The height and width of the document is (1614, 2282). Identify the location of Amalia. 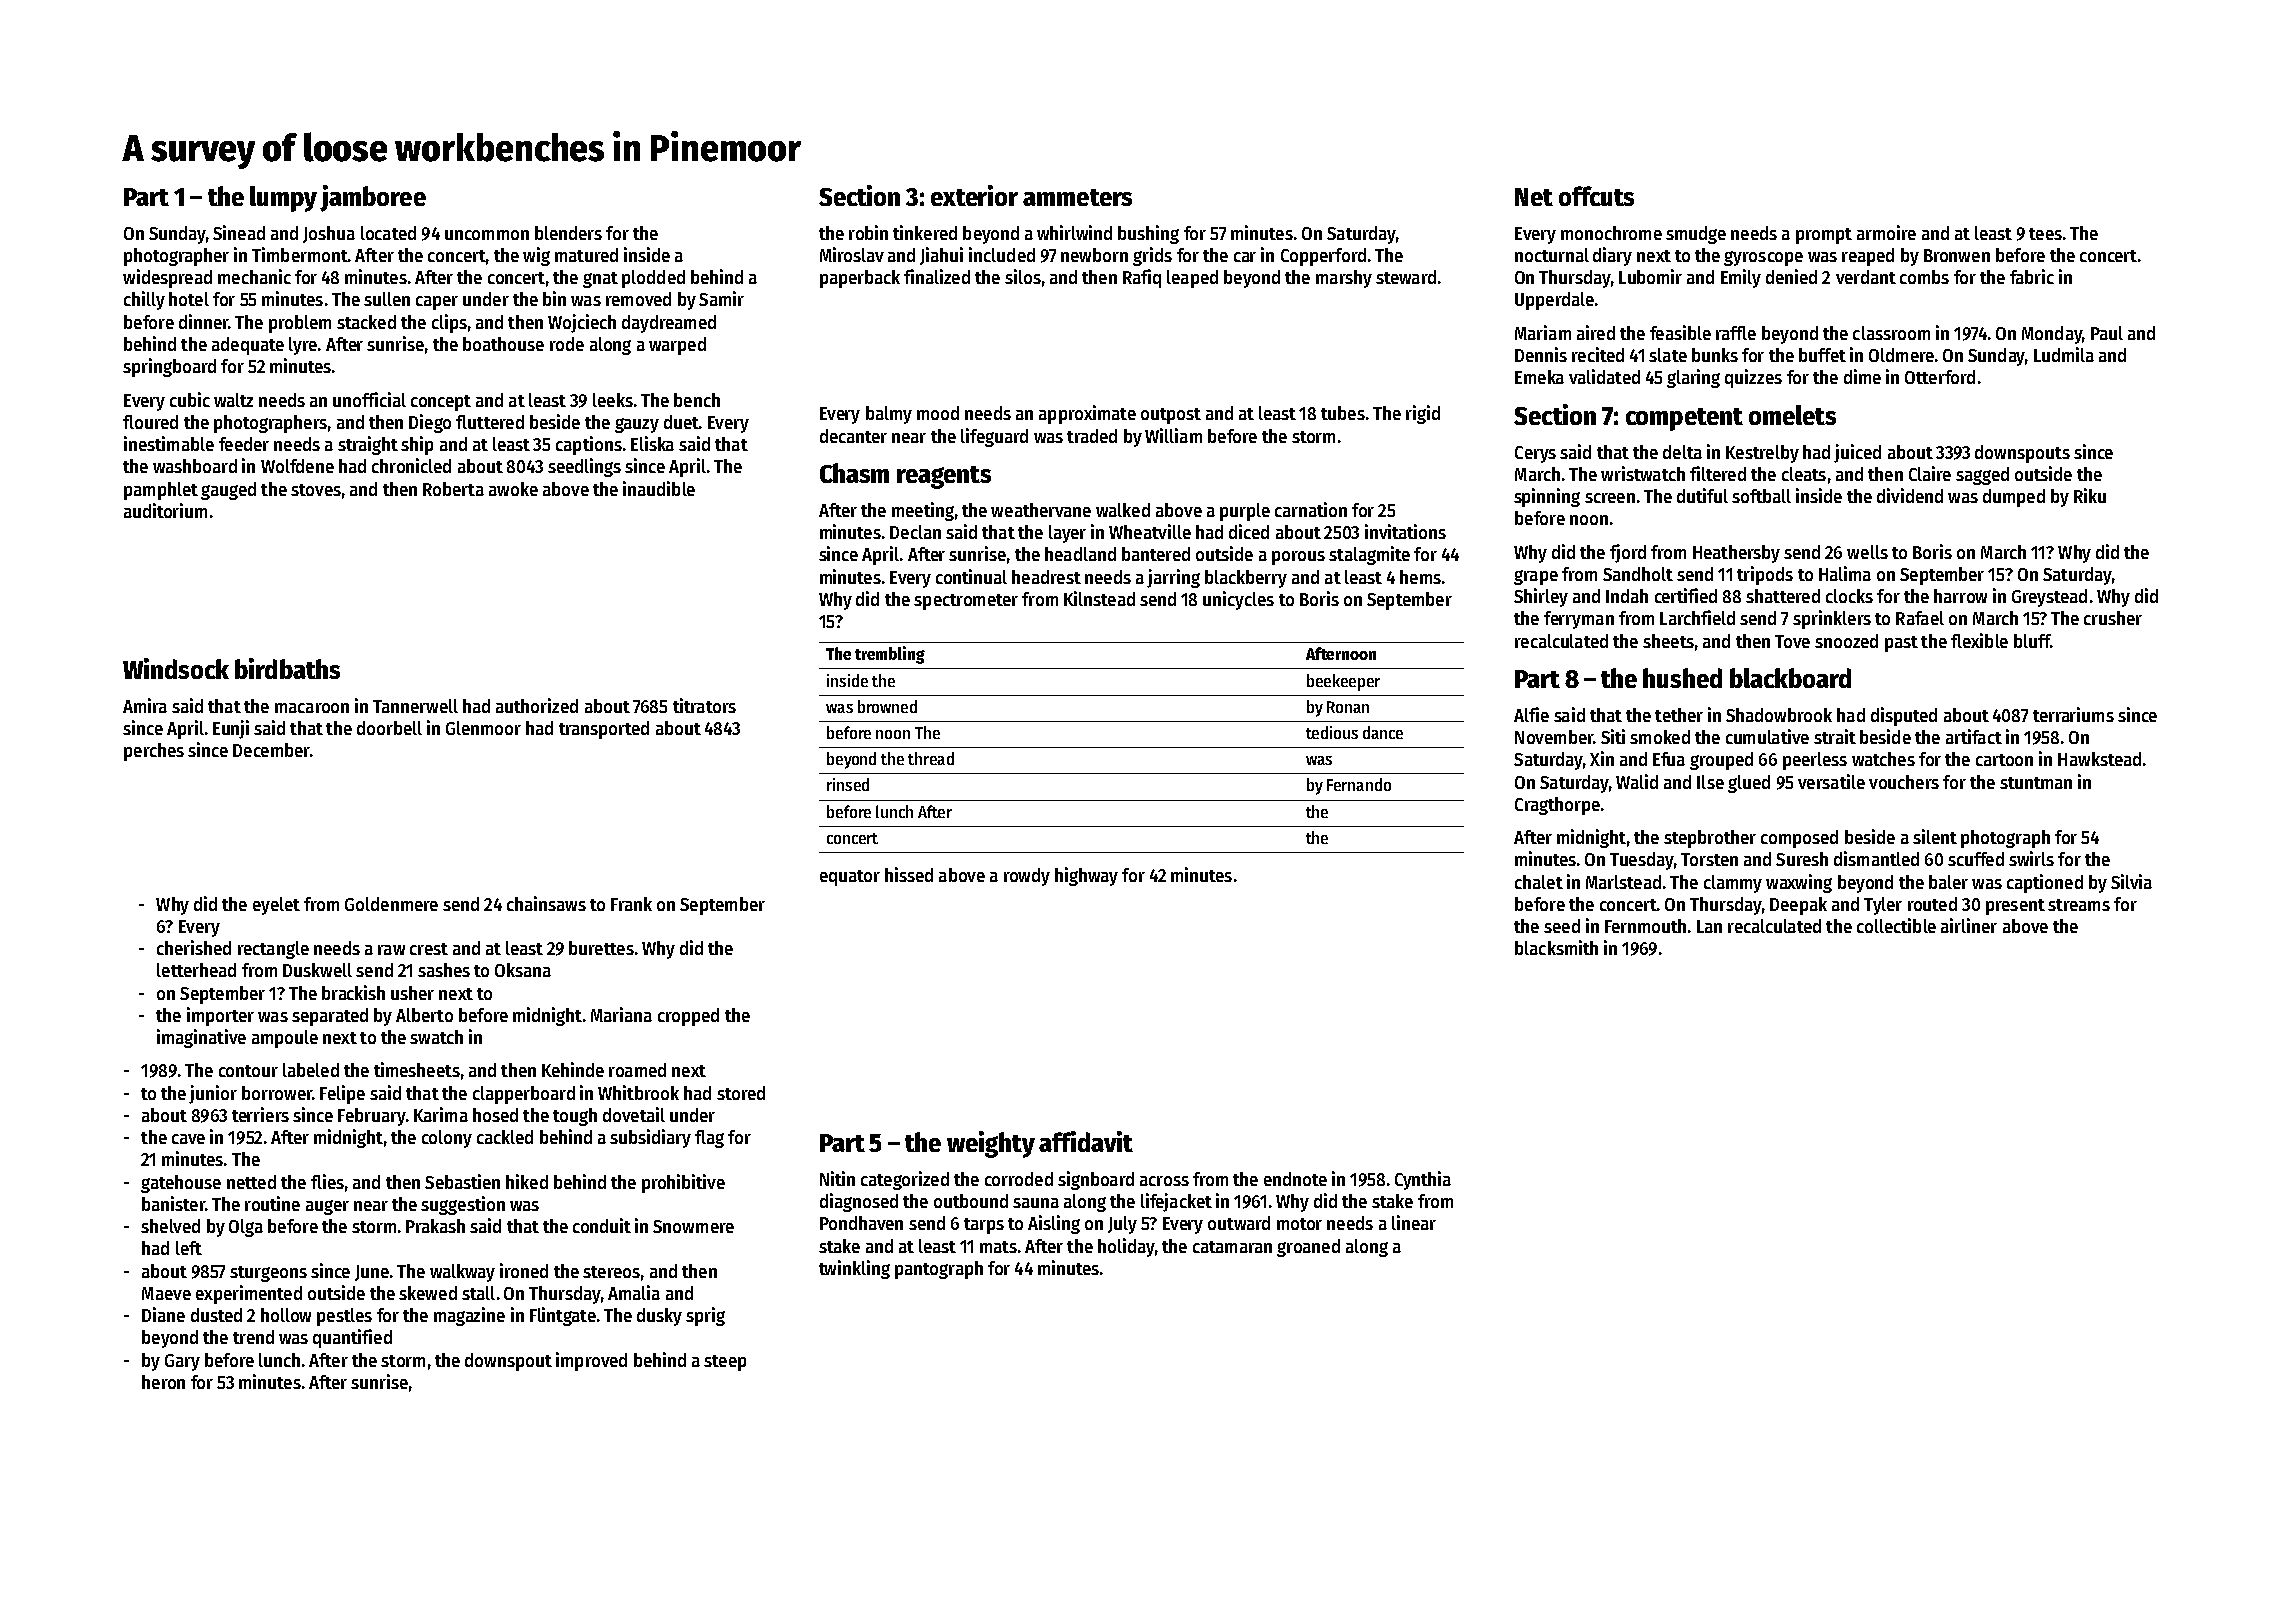
(634, 1292).
